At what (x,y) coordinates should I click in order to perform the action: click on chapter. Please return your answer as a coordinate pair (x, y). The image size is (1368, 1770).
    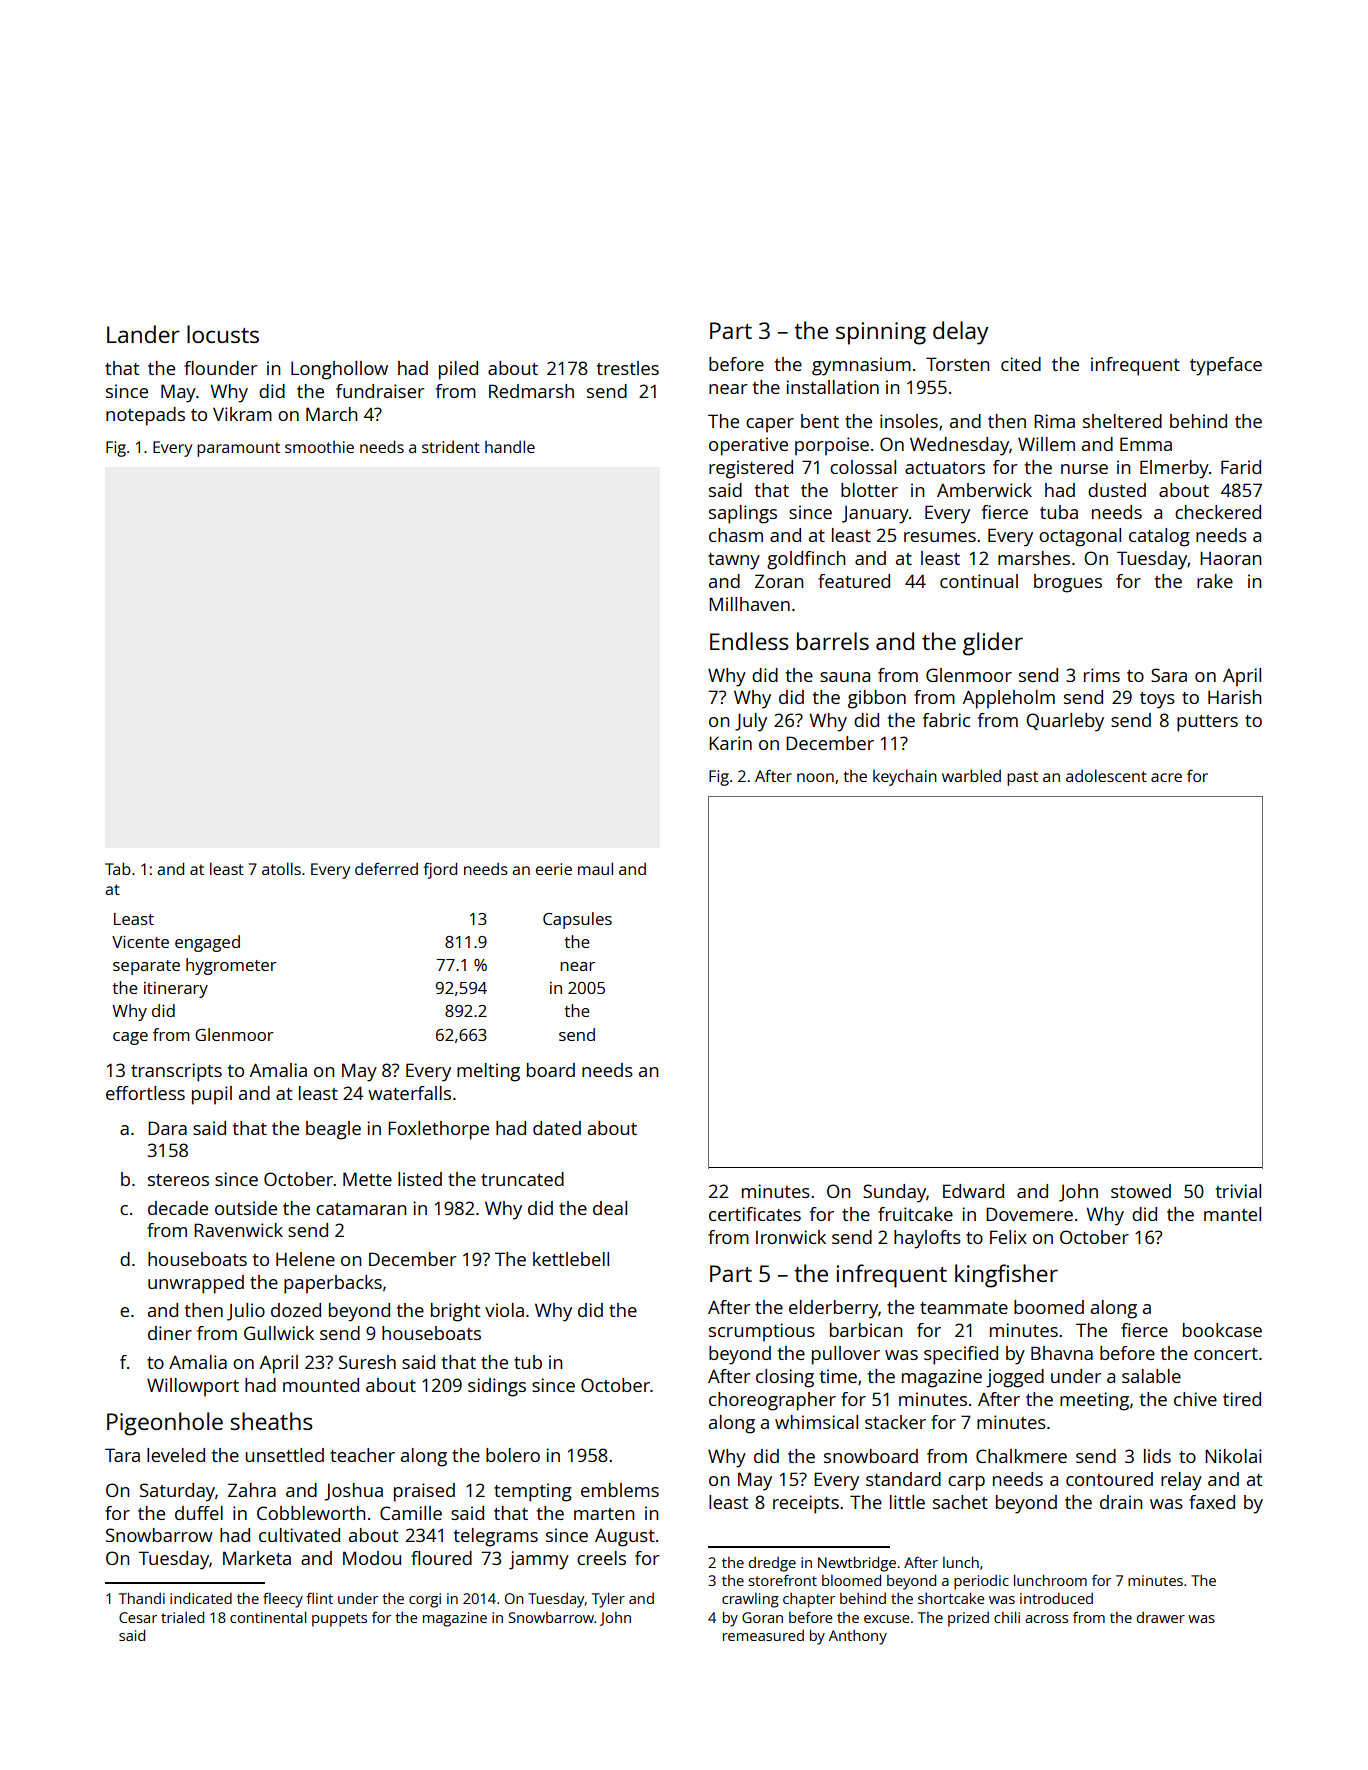
    Looking at the image, I should click on (809, 1600).
